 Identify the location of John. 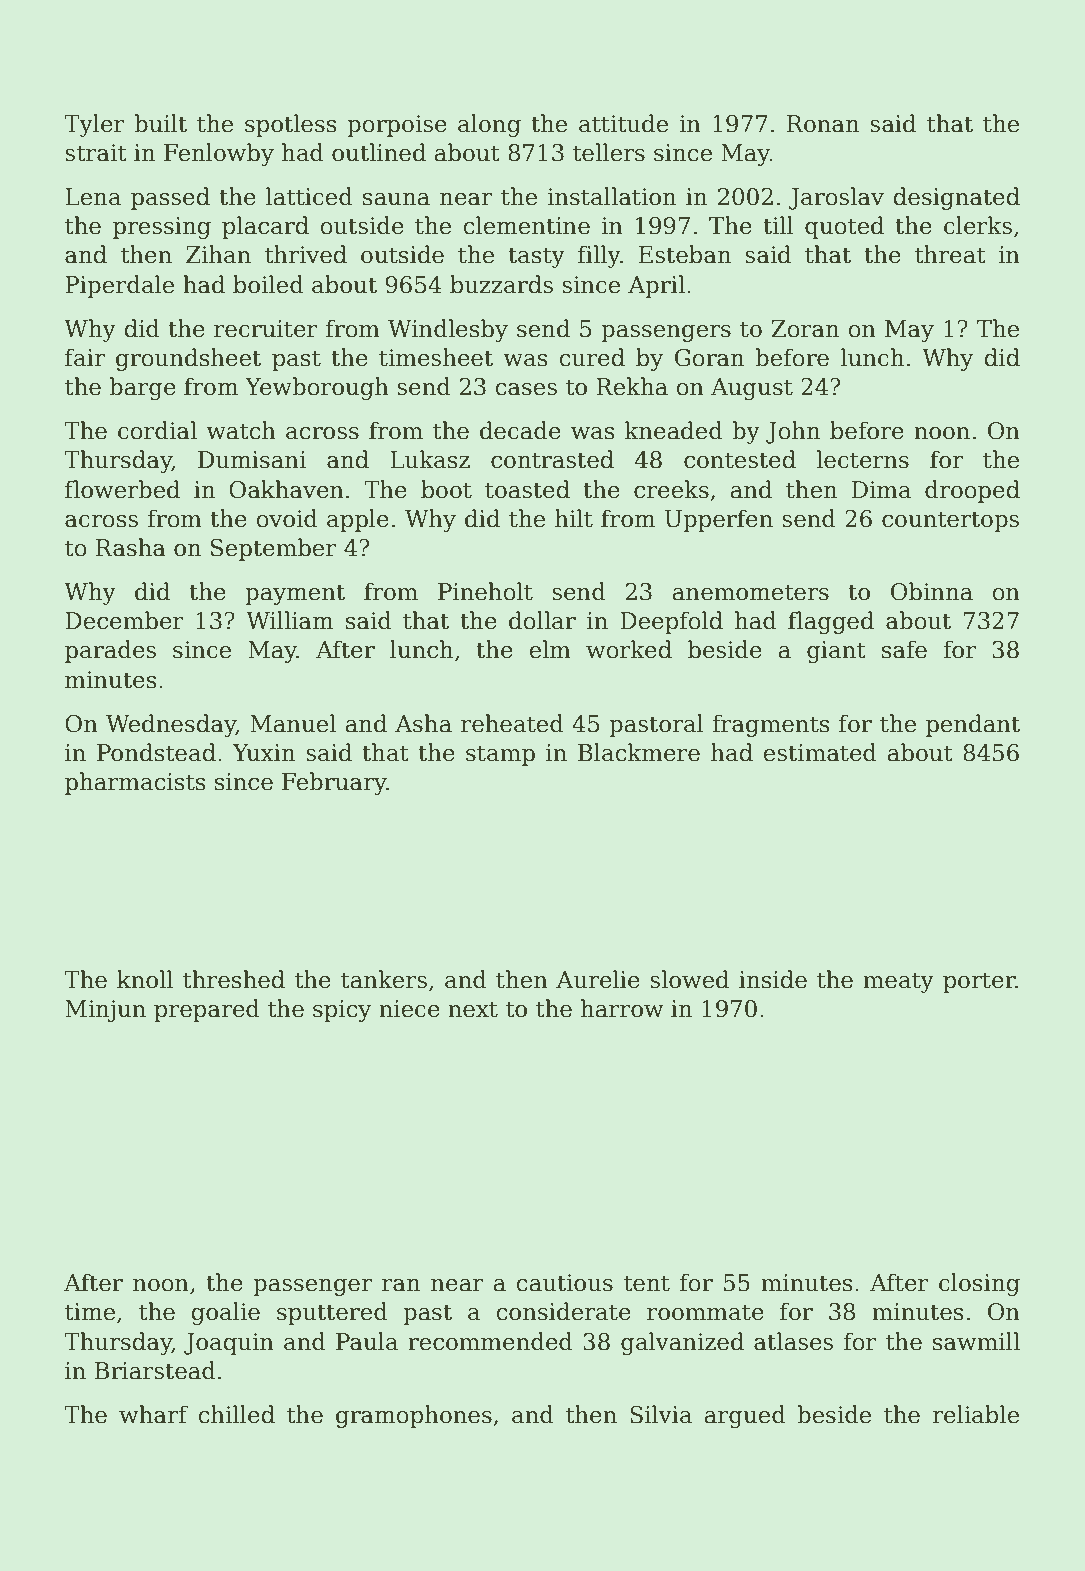
(793, 432).
